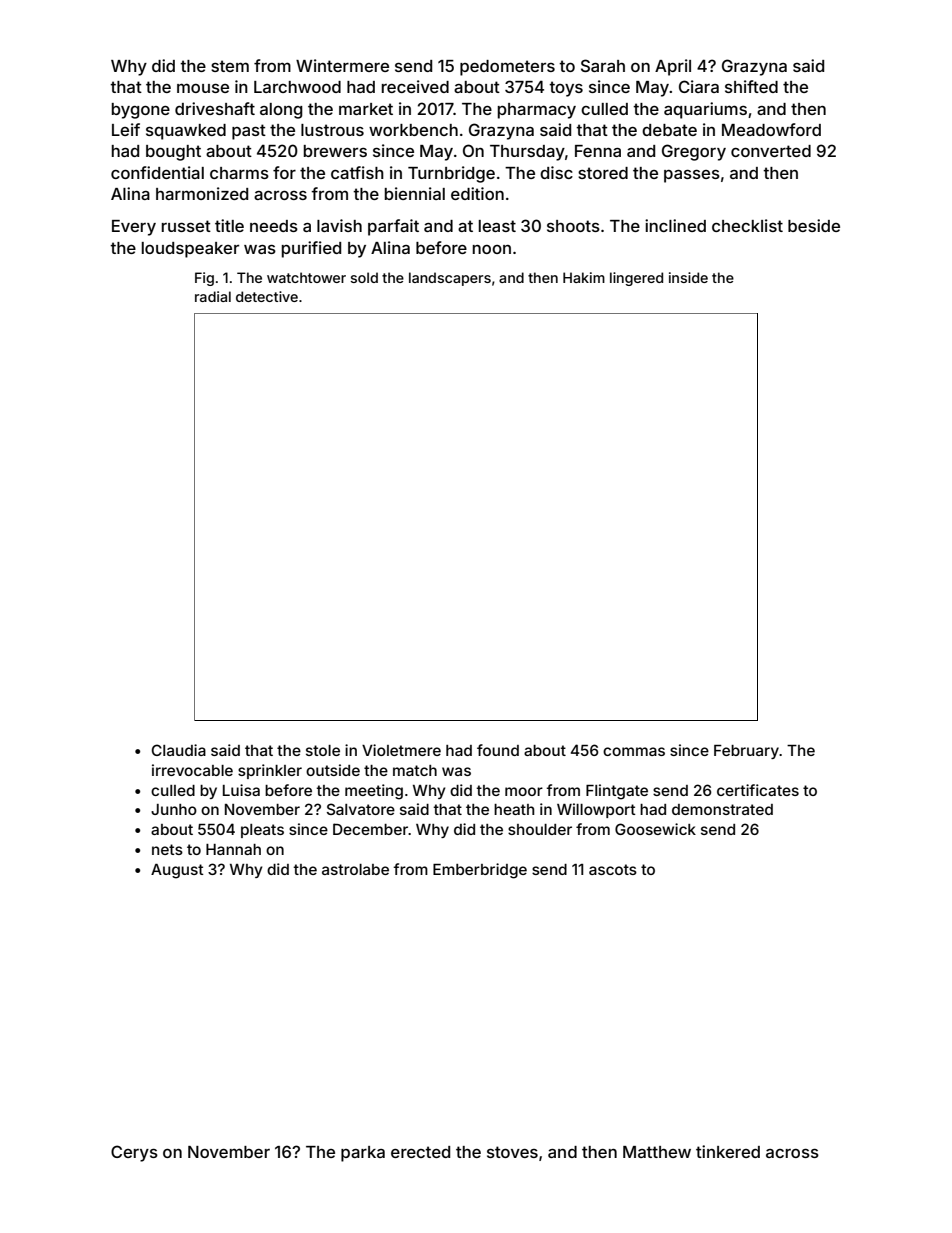 Image resolution: width=952 pixels, height=1233 pixels. I want to click on pedometers, so click(507, 68).
